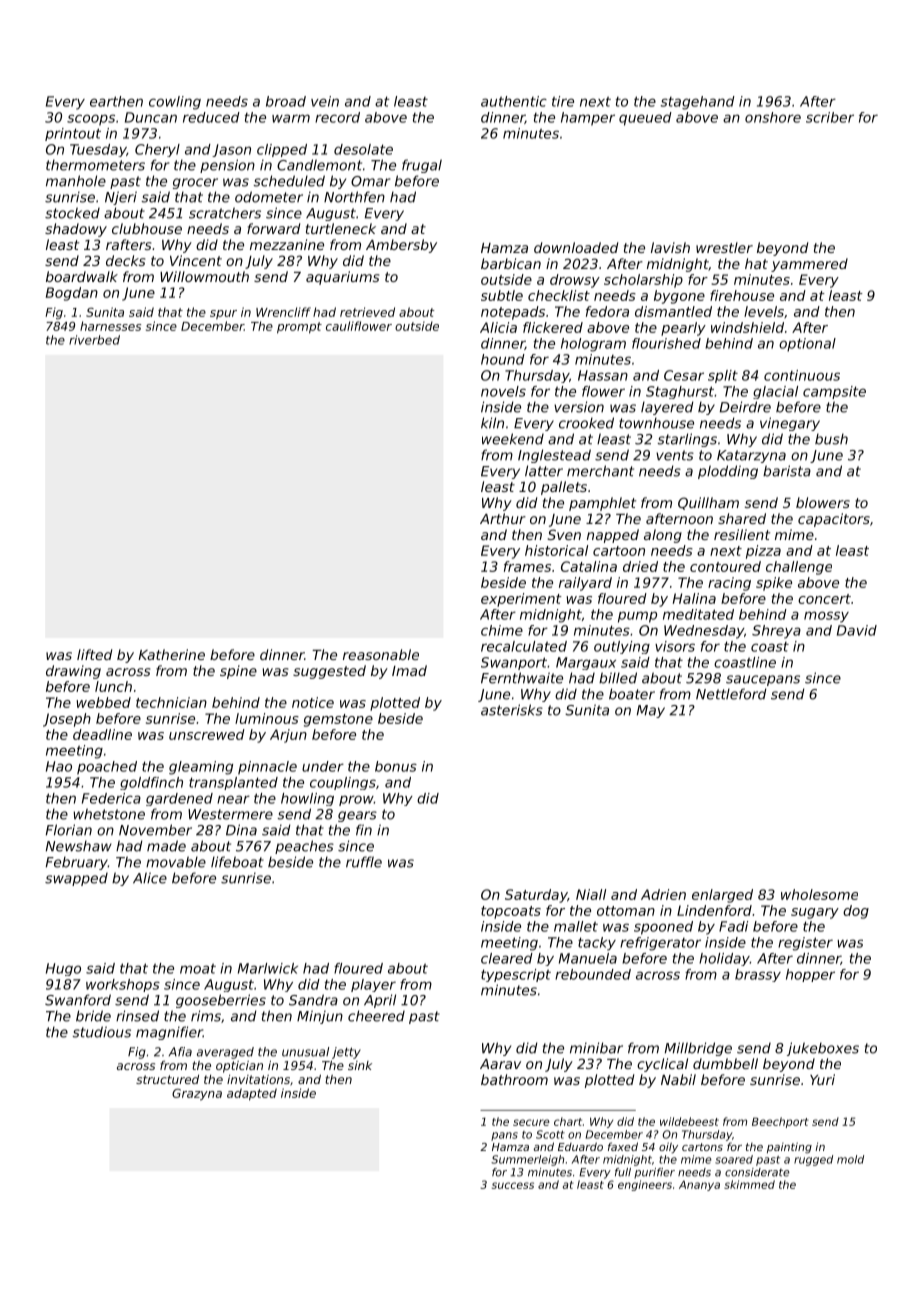  I want to click on prompt, so click(299, 328).
